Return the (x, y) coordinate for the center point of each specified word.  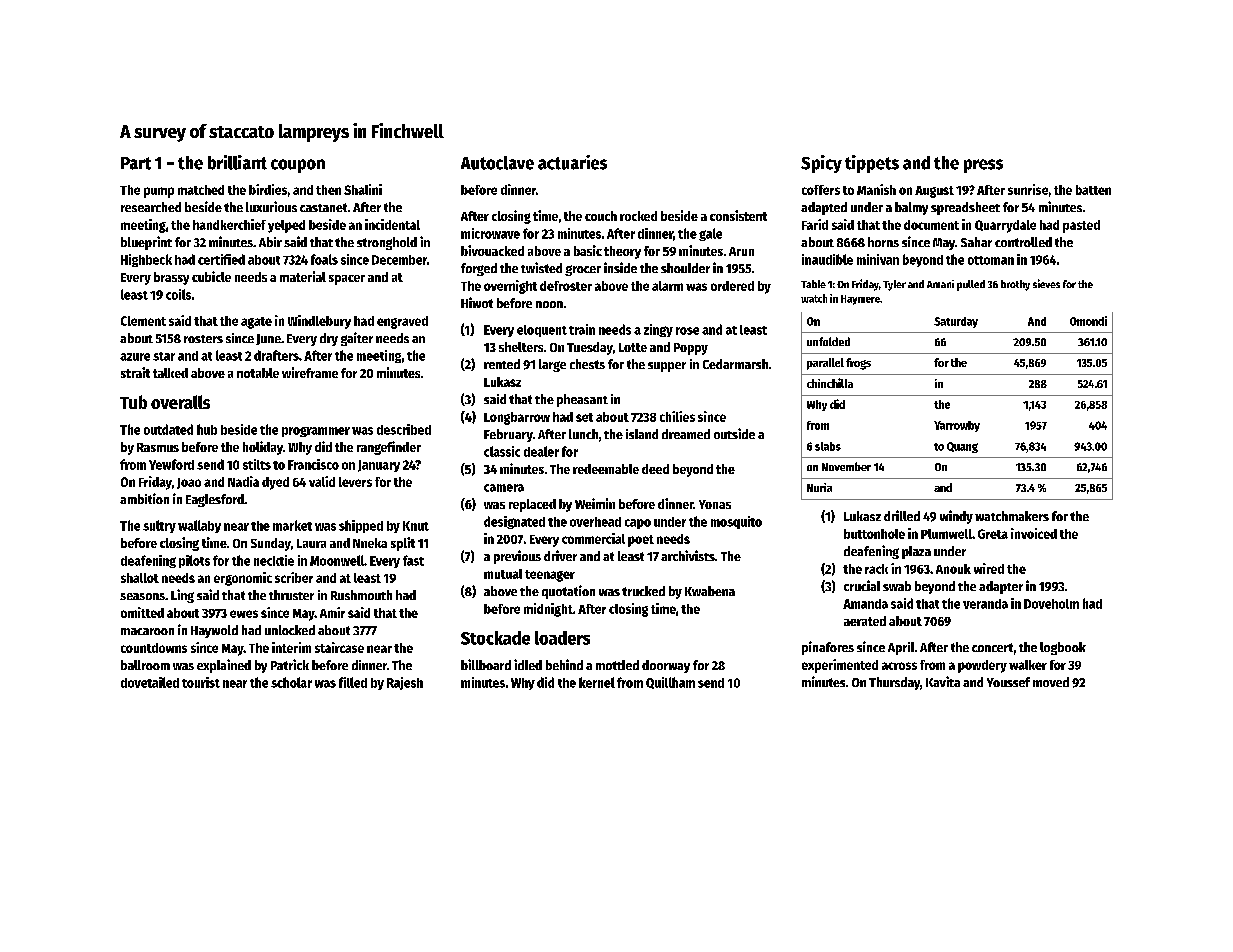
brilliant (237, 162)
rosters (203, 339)
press (983, 166)
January (379, 466)
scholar (291, 682)
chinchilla (830, 383)
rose (687, 331)
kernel (597, 682)
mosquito (736, 522)
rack (876, 569)
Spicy (821, 164)
